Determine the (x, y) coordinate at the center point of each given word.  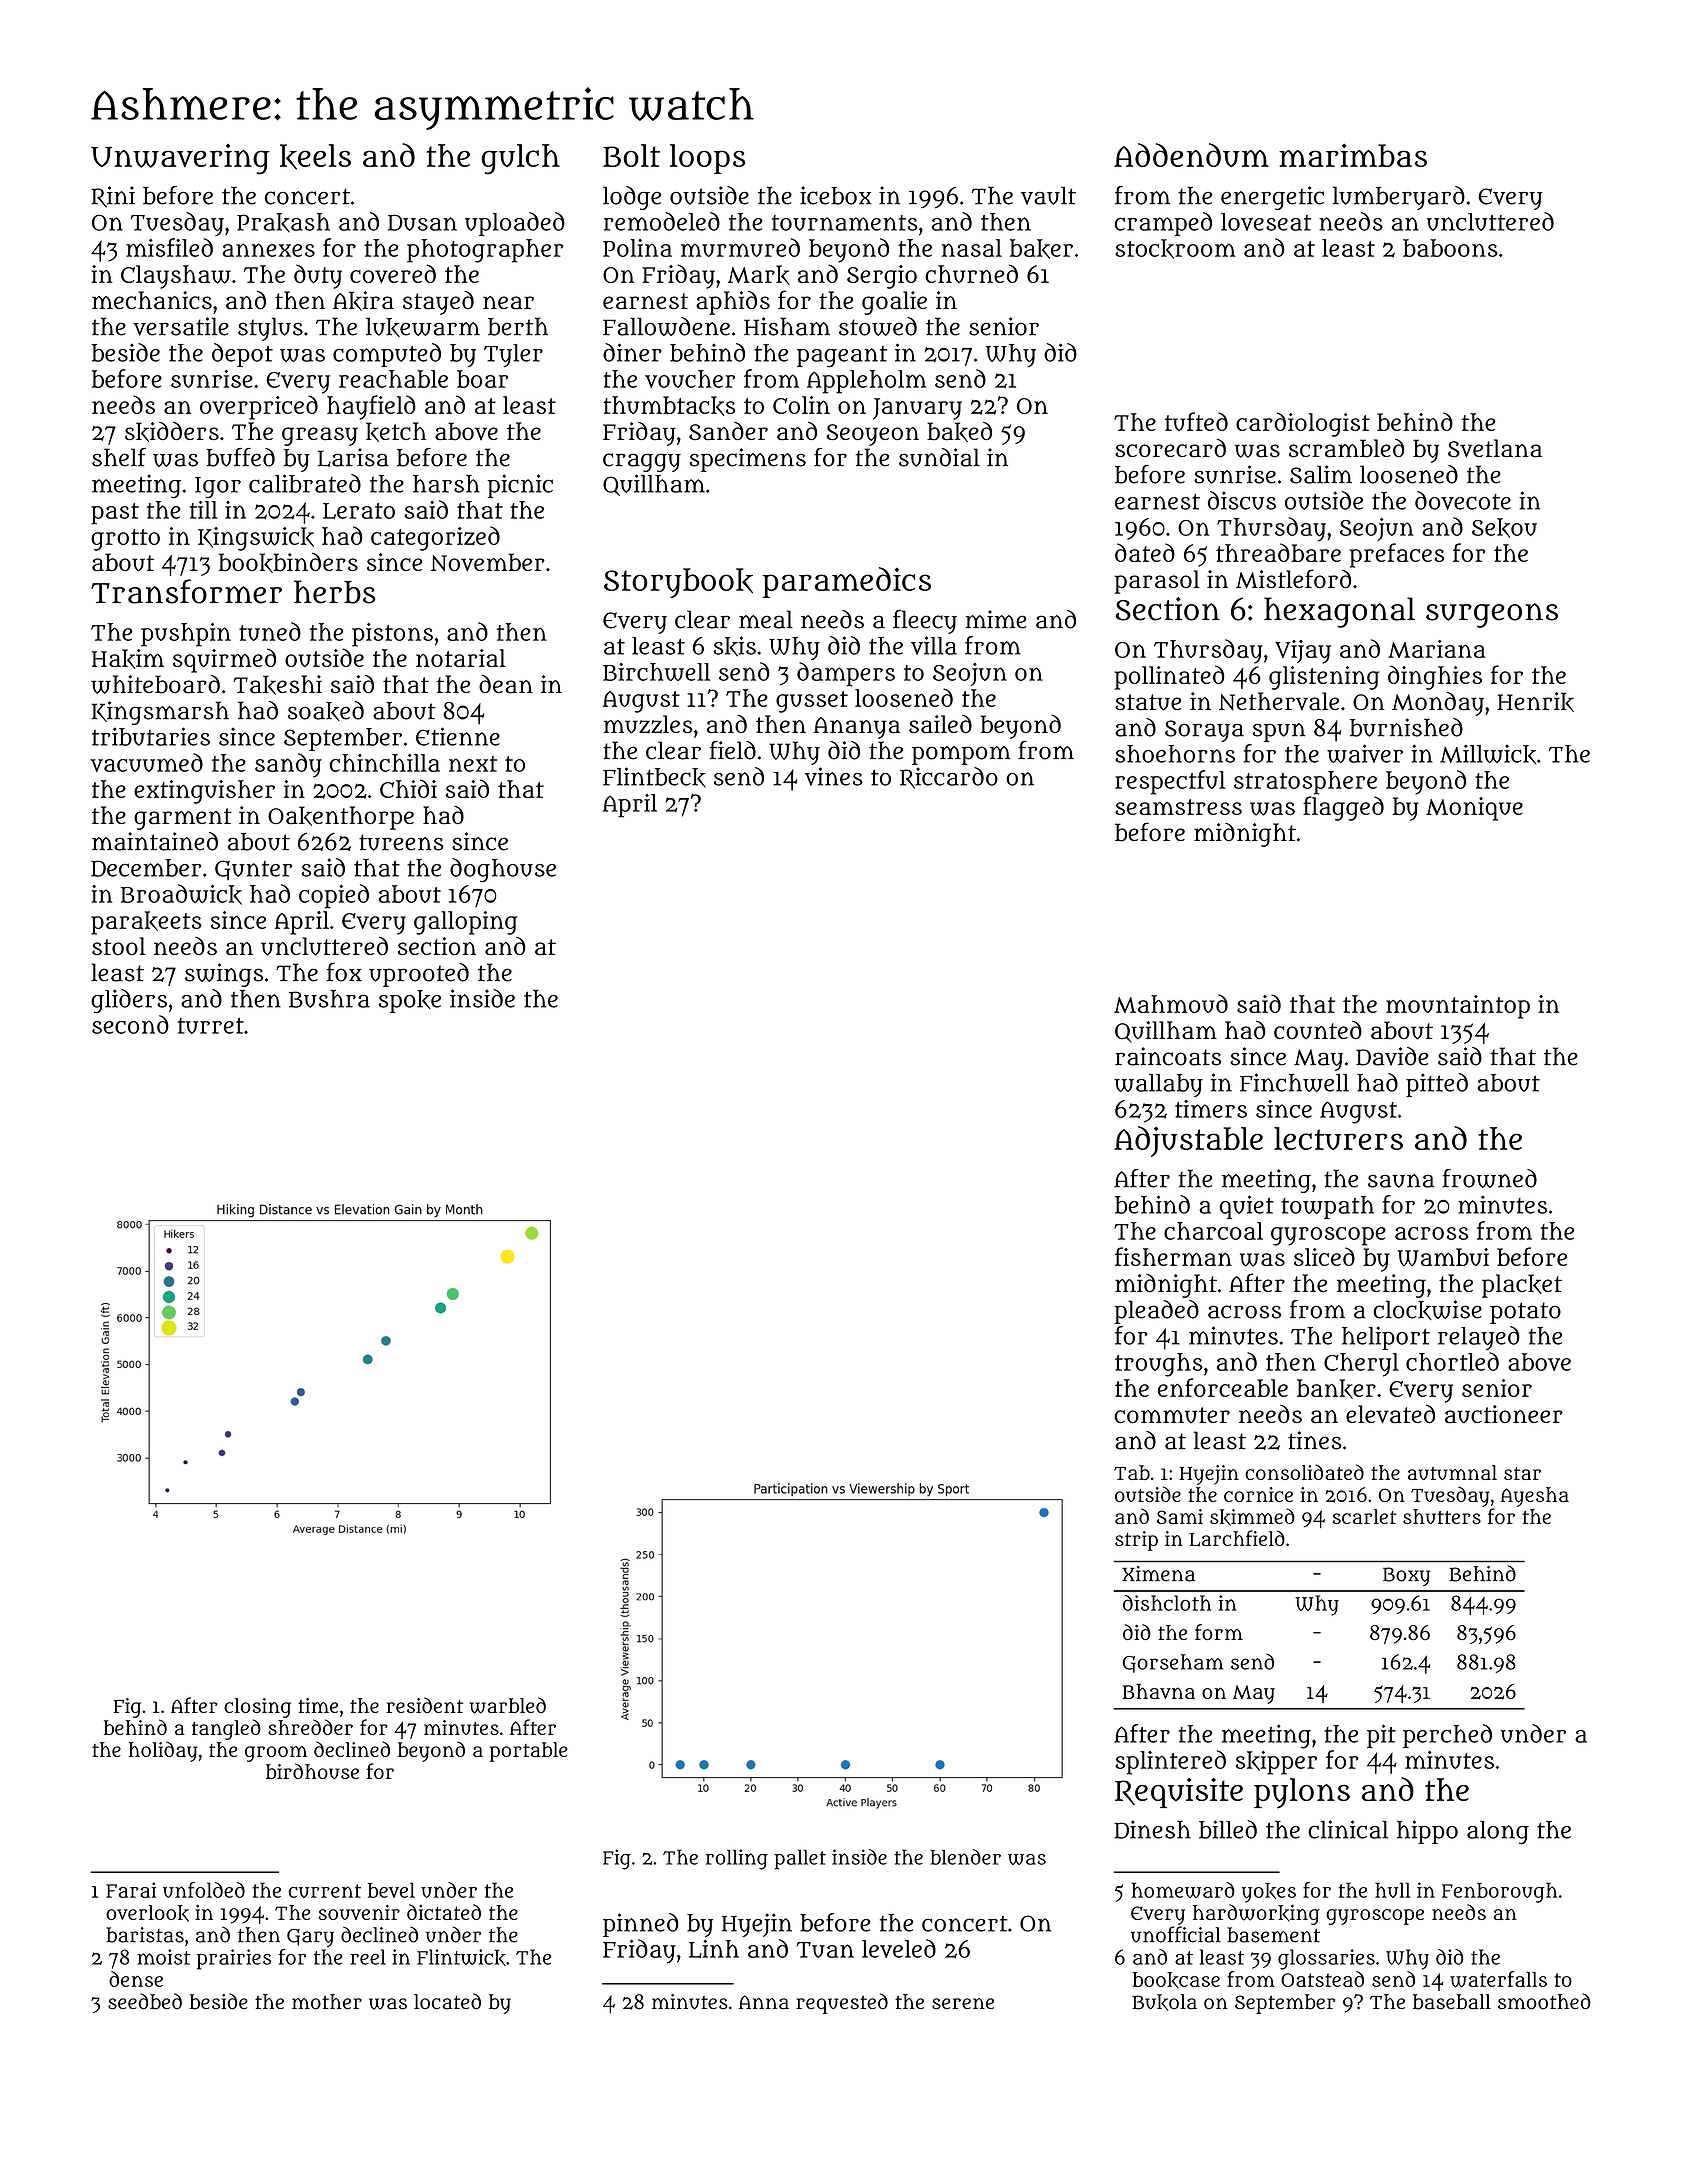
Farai (131, 1890)
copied (334, 896)
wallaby (1158, 1085)
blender (965, 1857)
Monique (1474, 809)
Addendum (1191, 155)
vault (1048, 195)
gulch (520, 159)
